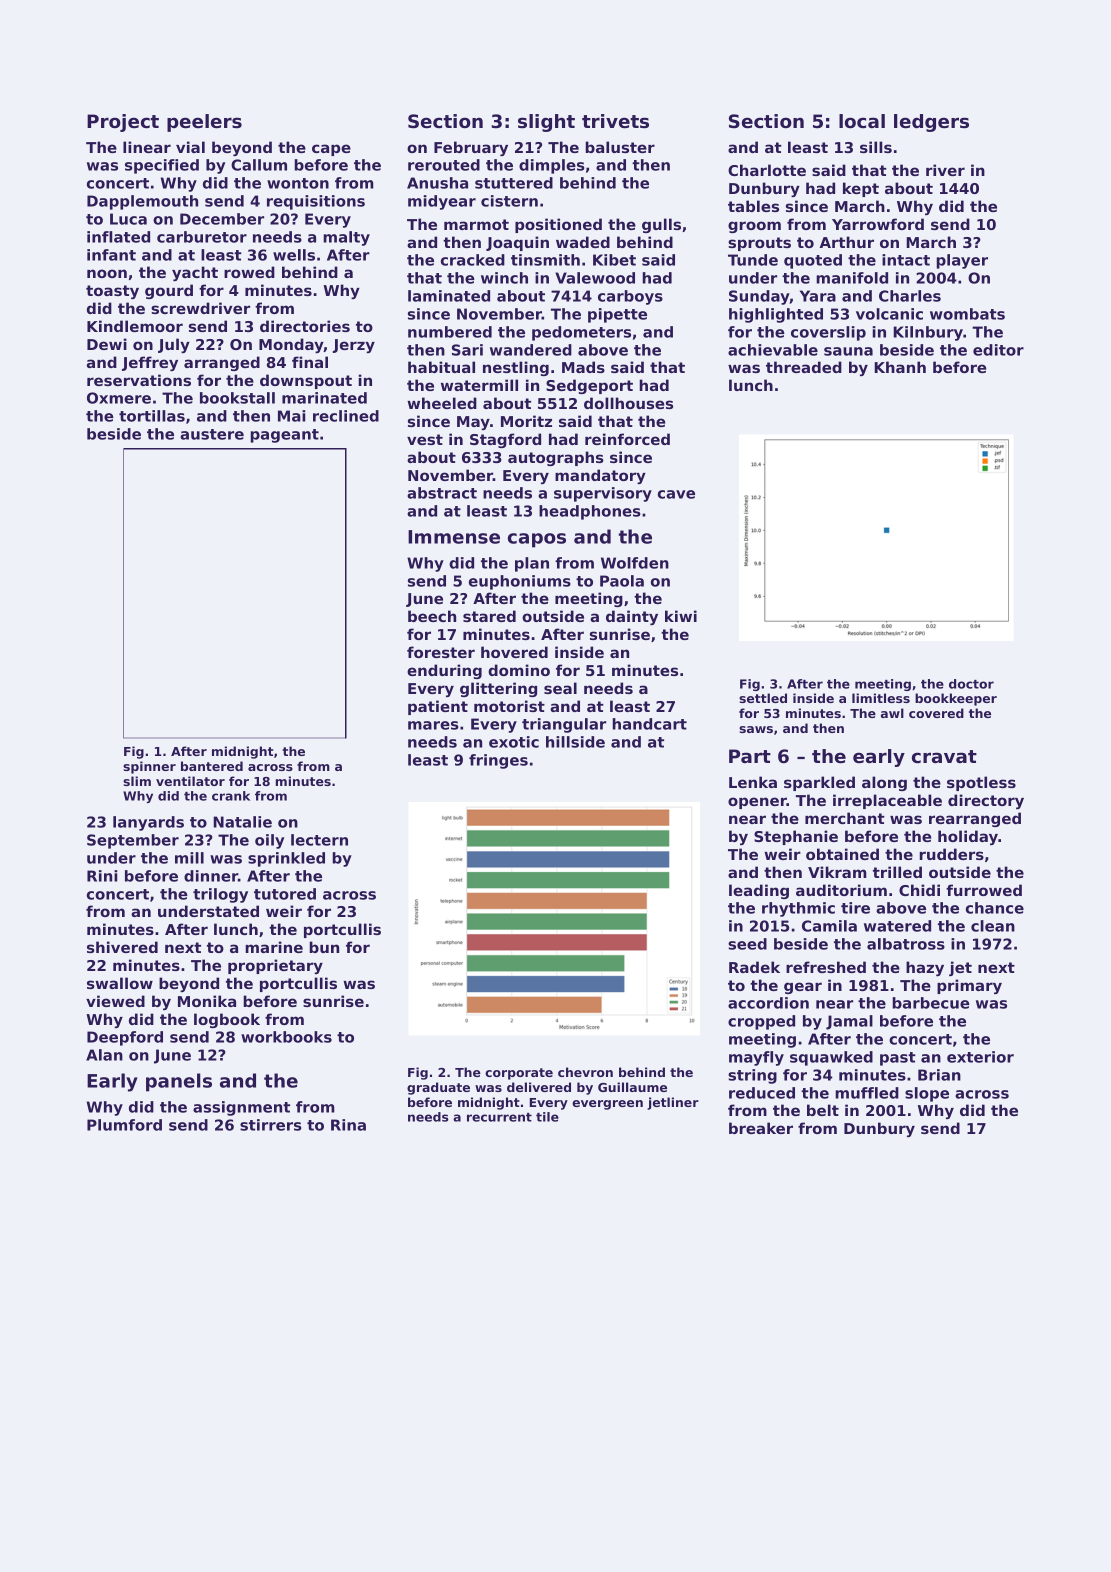 This screenshot has width=1111, height=1572. I want to click on dollhouses, so click(628, 403).
